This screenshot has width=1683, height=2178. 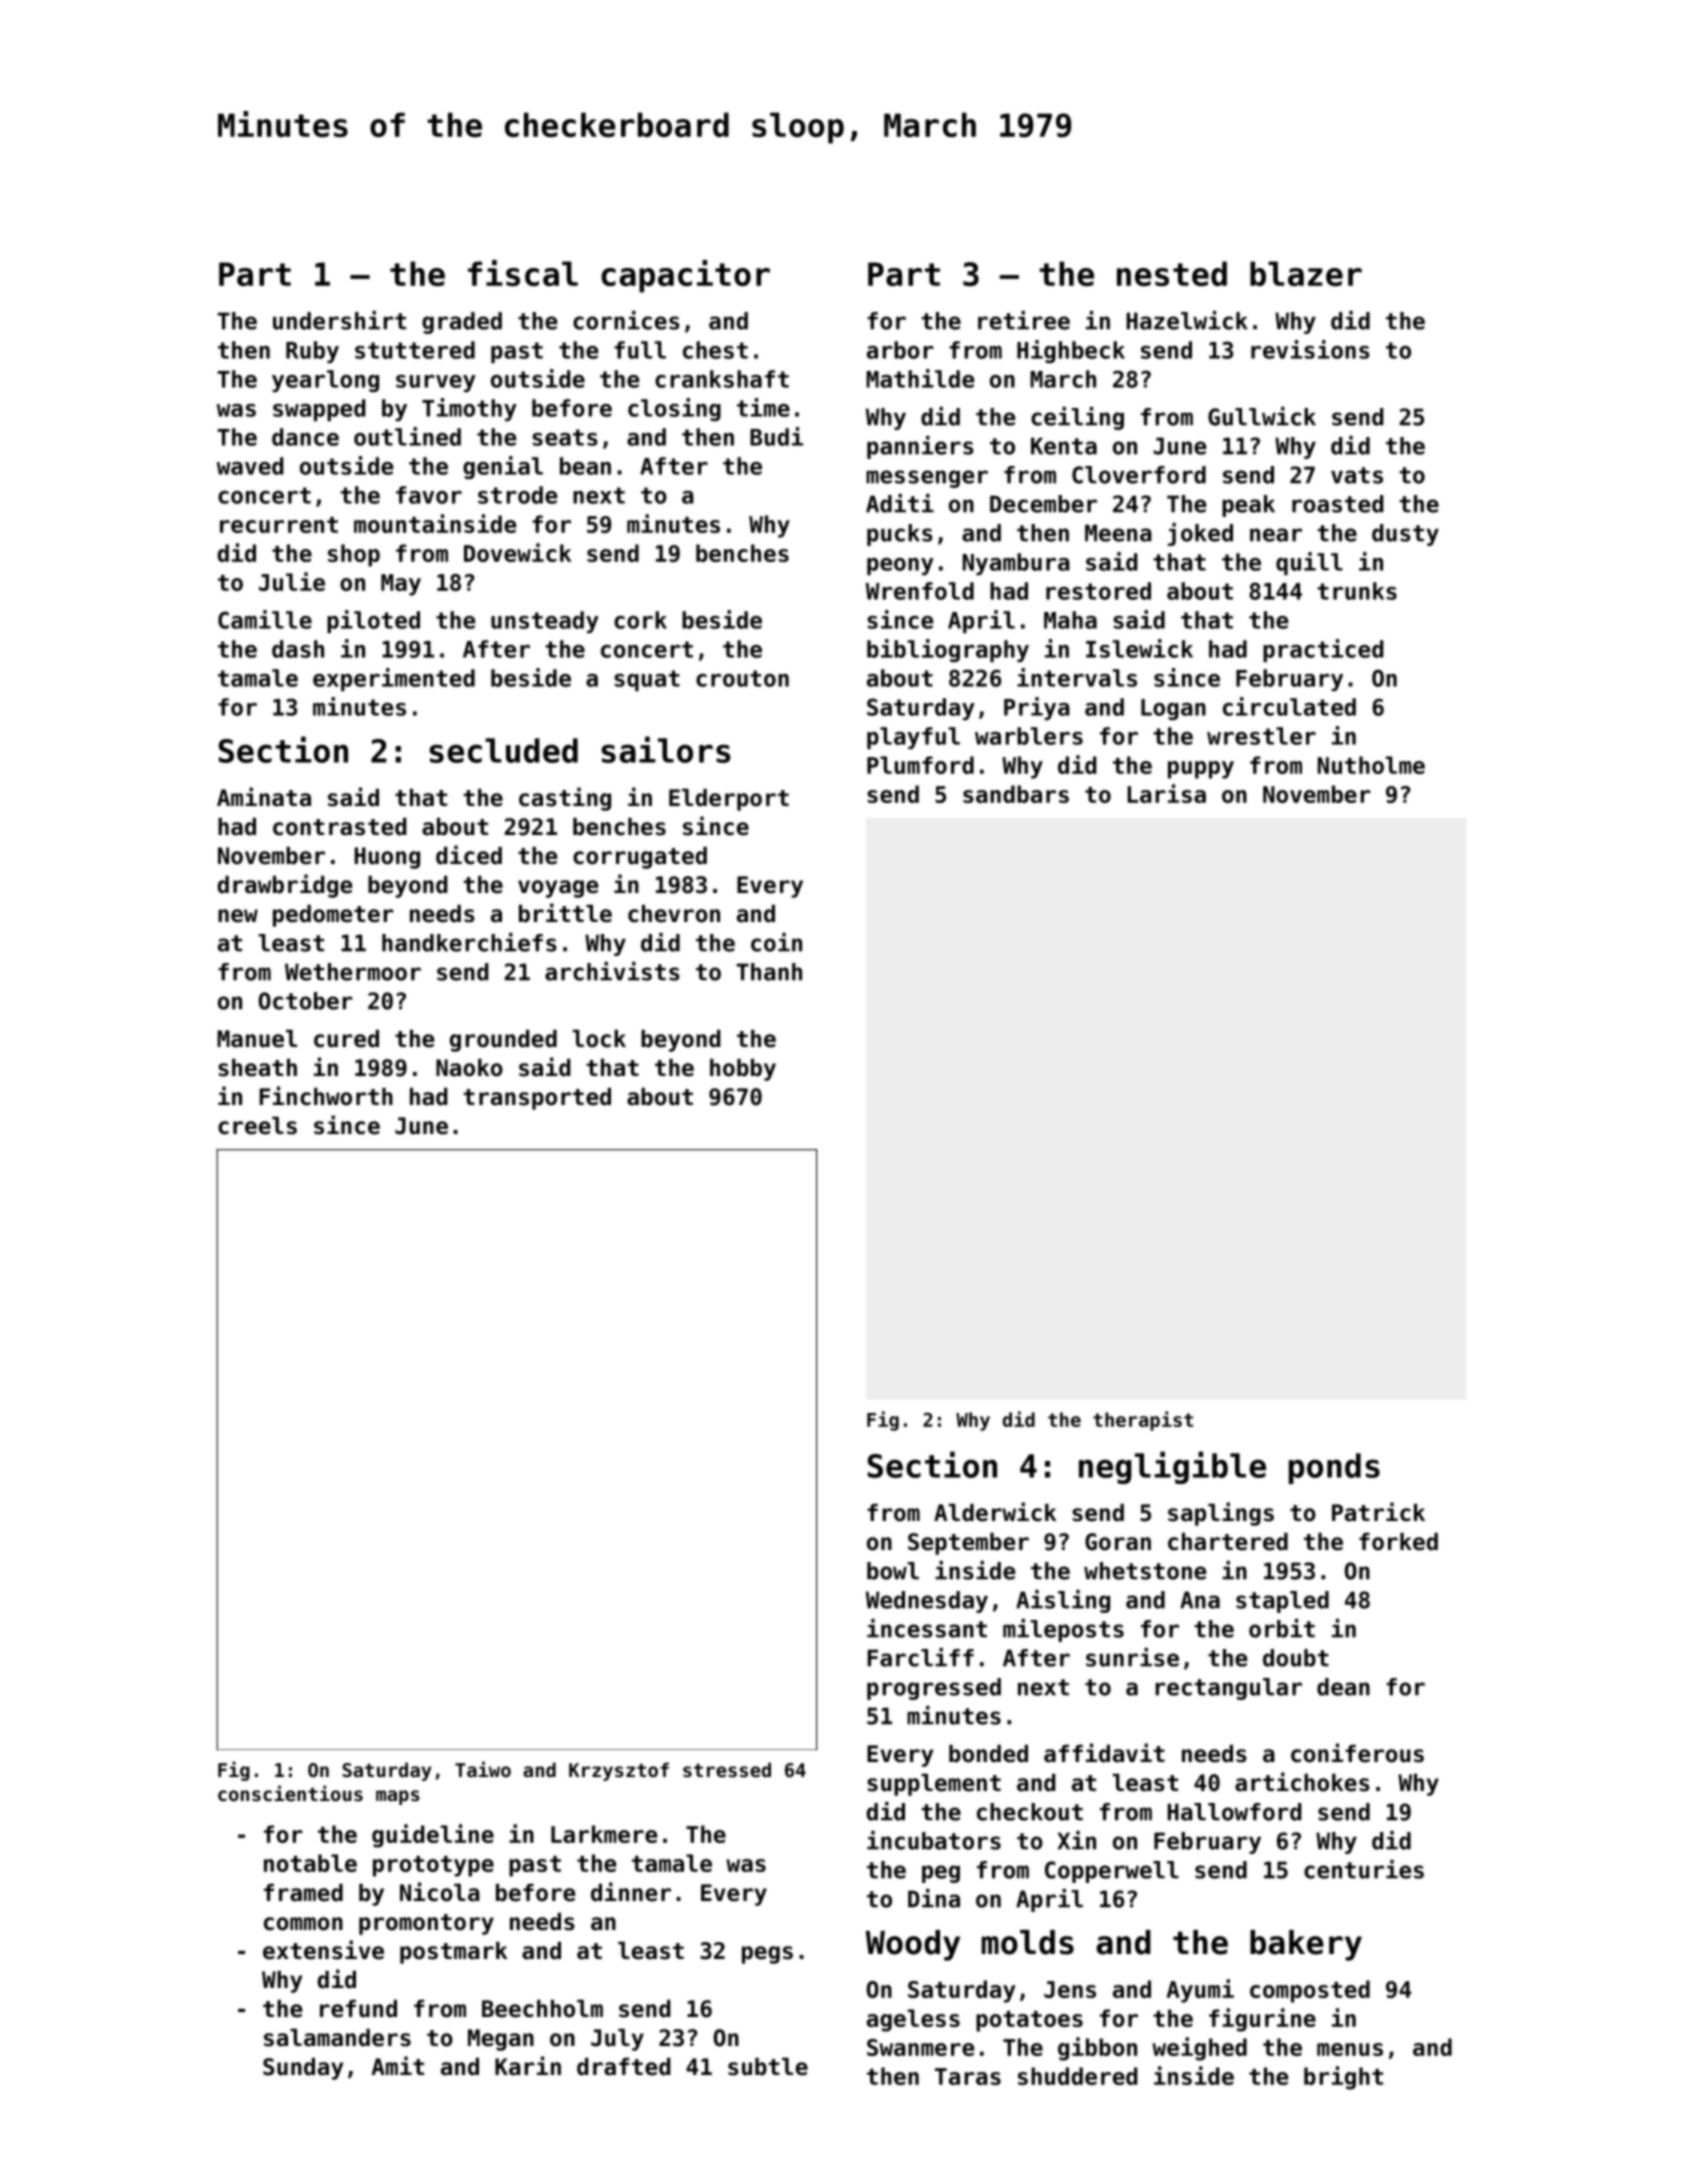 I want to click on subtle, so click(x=768, y=2067).
